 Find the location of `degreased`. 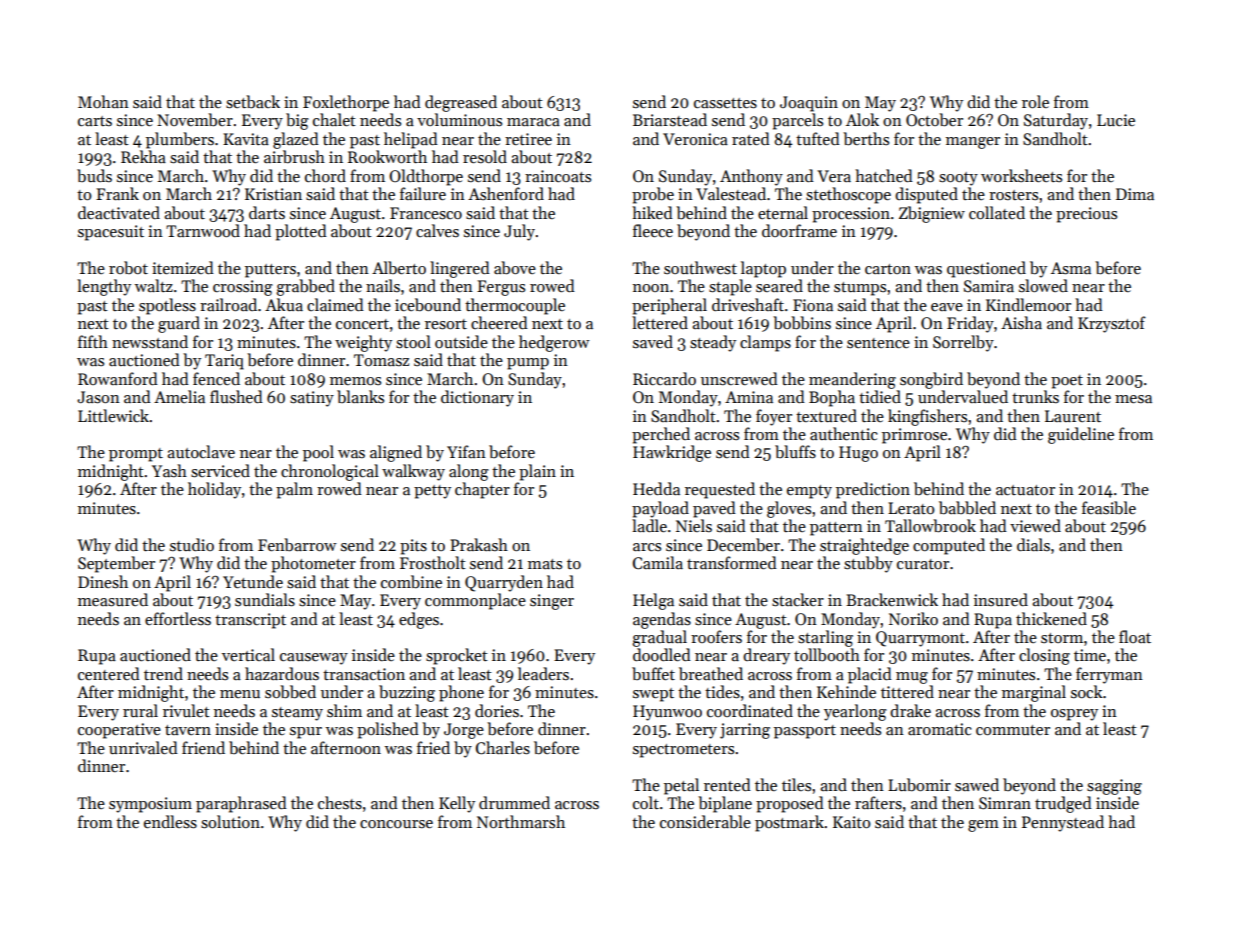

degreased is located at coordinates (461, 103).
